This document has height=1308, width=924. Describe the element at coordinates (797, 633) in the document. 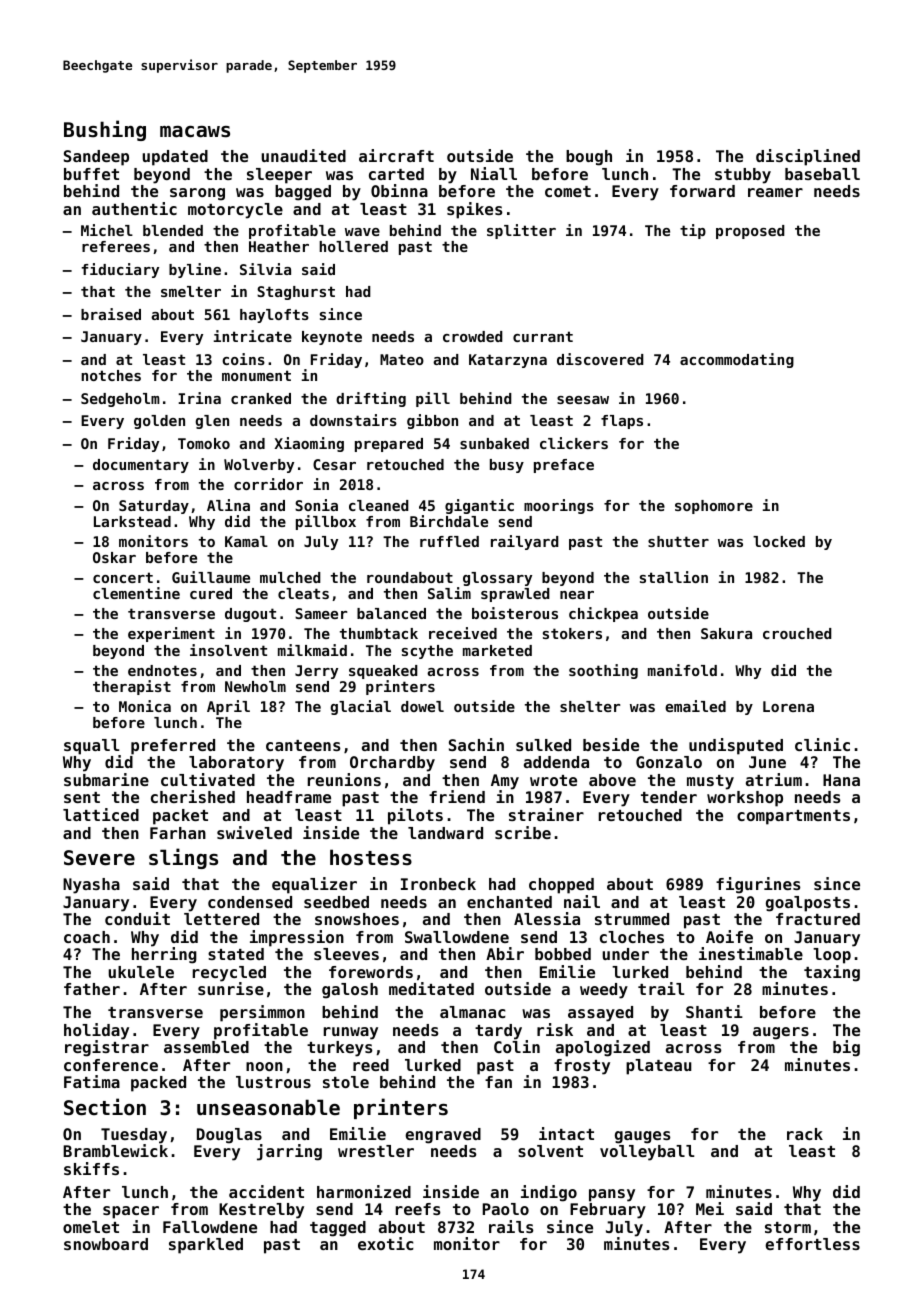

I see `crouched` at that location.
